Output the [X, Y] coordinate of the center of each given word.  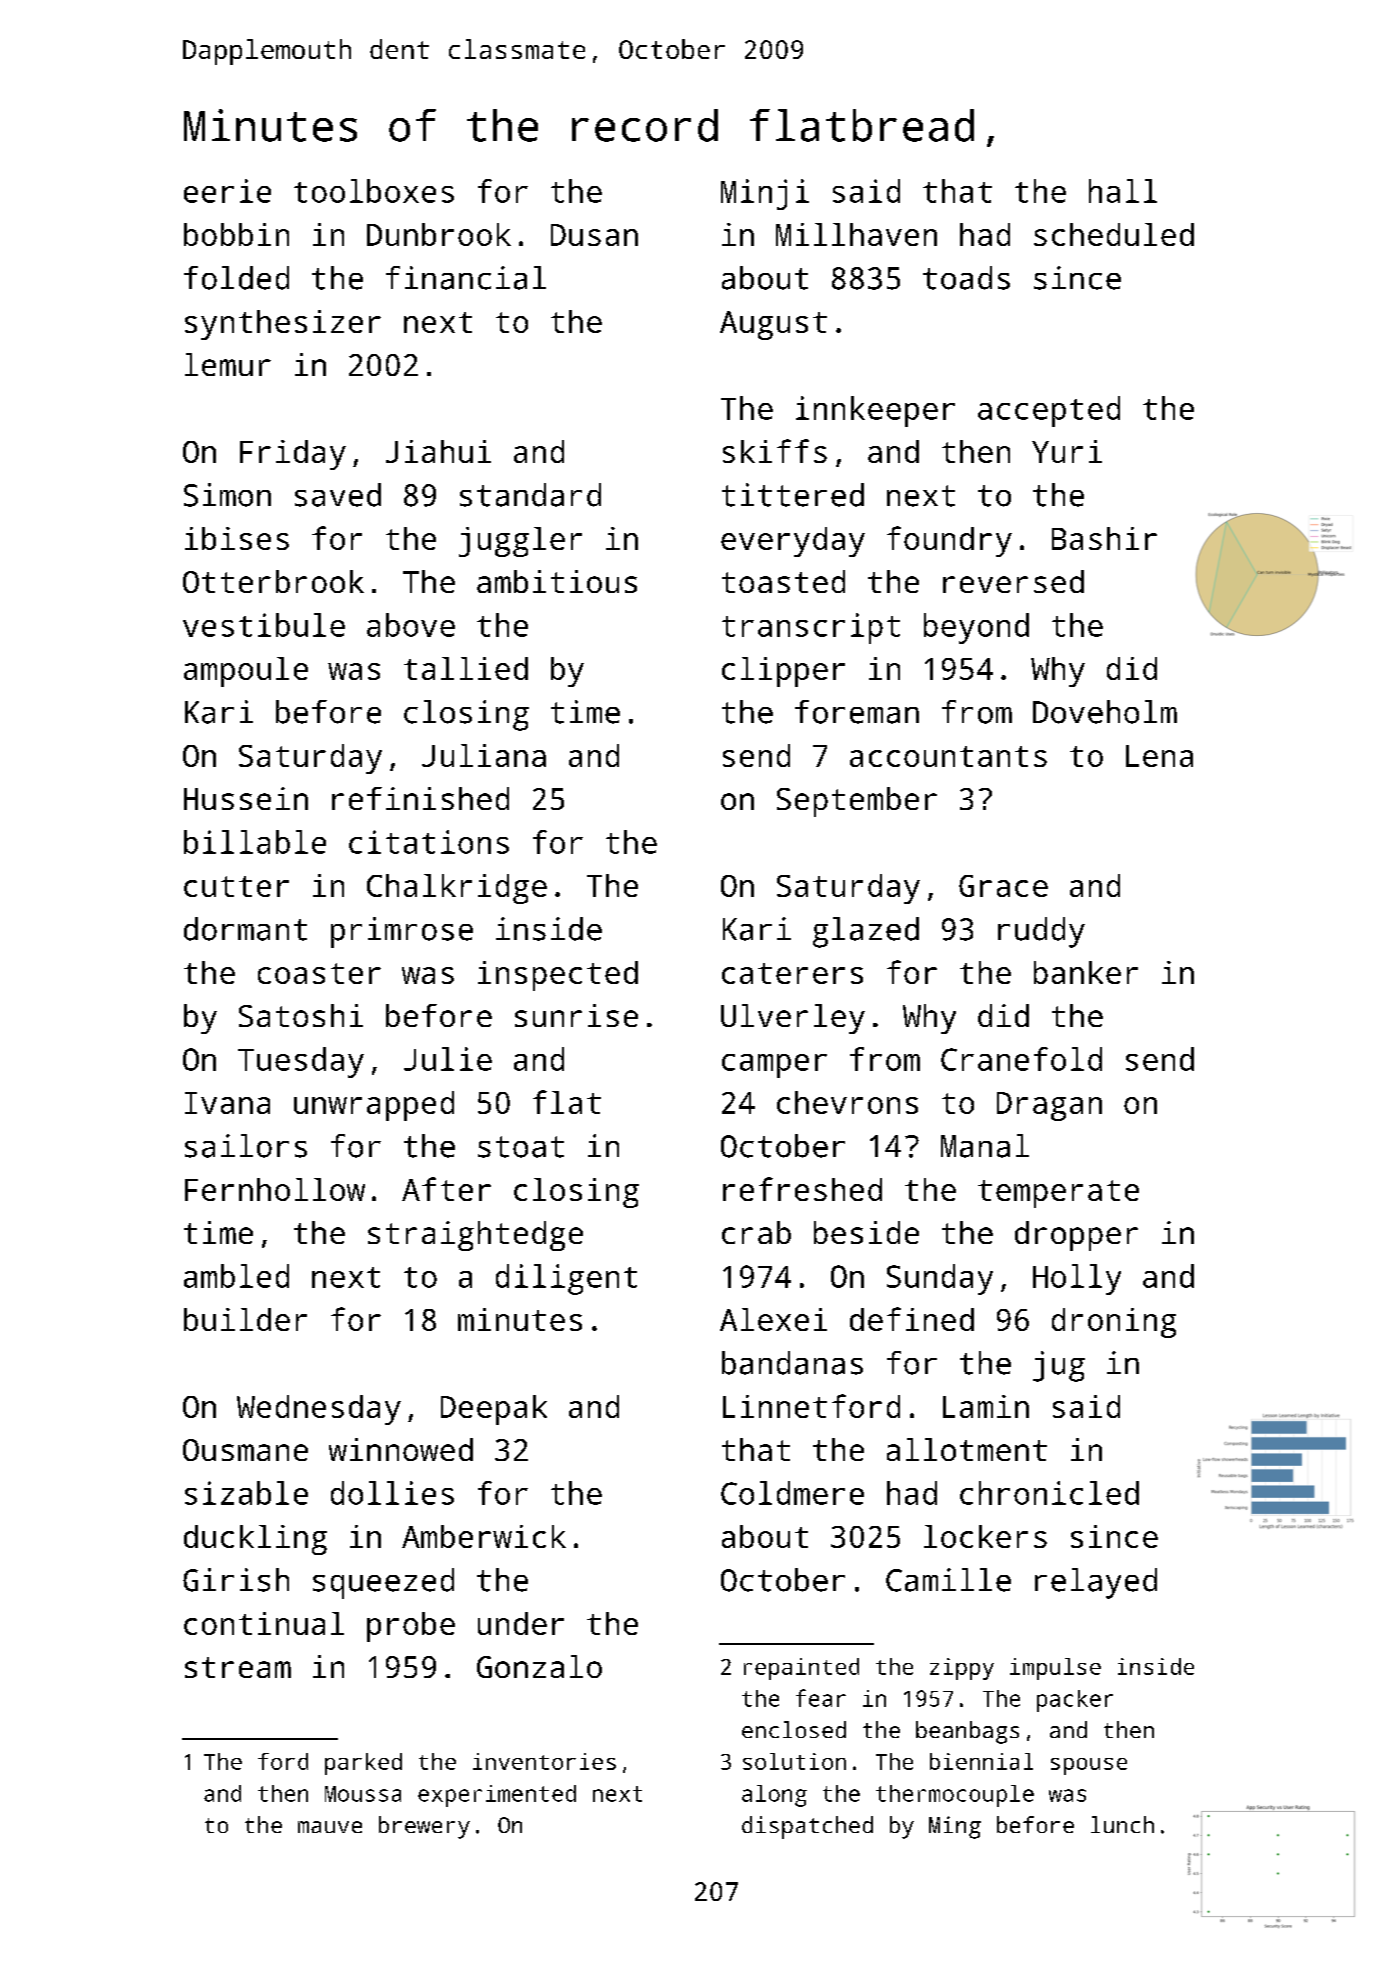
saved [338, 495]
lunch [1122, 1824]
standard [530, 495]
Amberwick [484, 1536]
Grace [1003, 886]
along [774, 1796]
